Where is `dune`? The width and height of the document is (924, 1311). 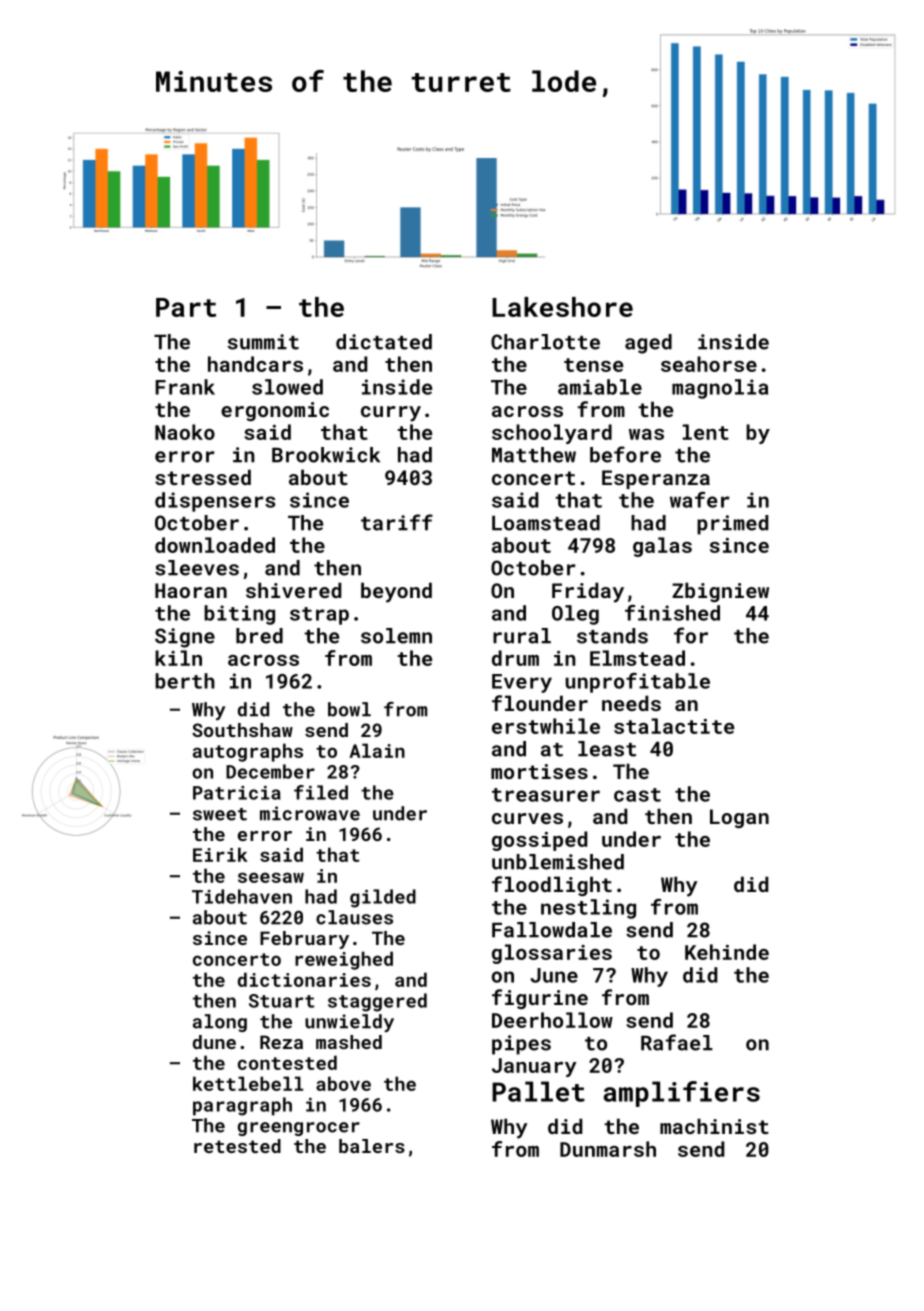
dune is located at coordinates (214, 1042).
